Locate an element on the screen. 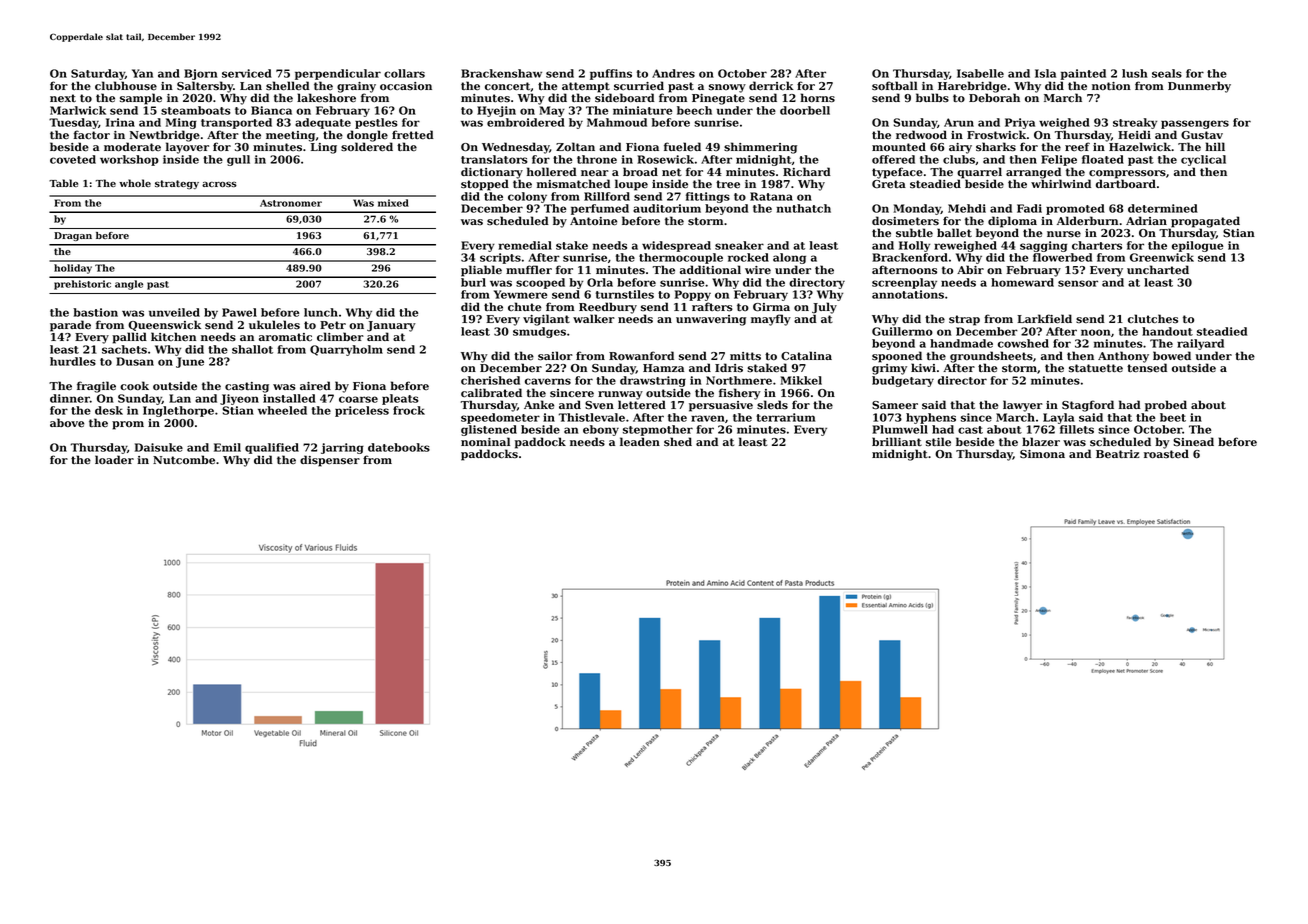 The image size is (1308, 924). Andres is located at coordinates (673, 73).
